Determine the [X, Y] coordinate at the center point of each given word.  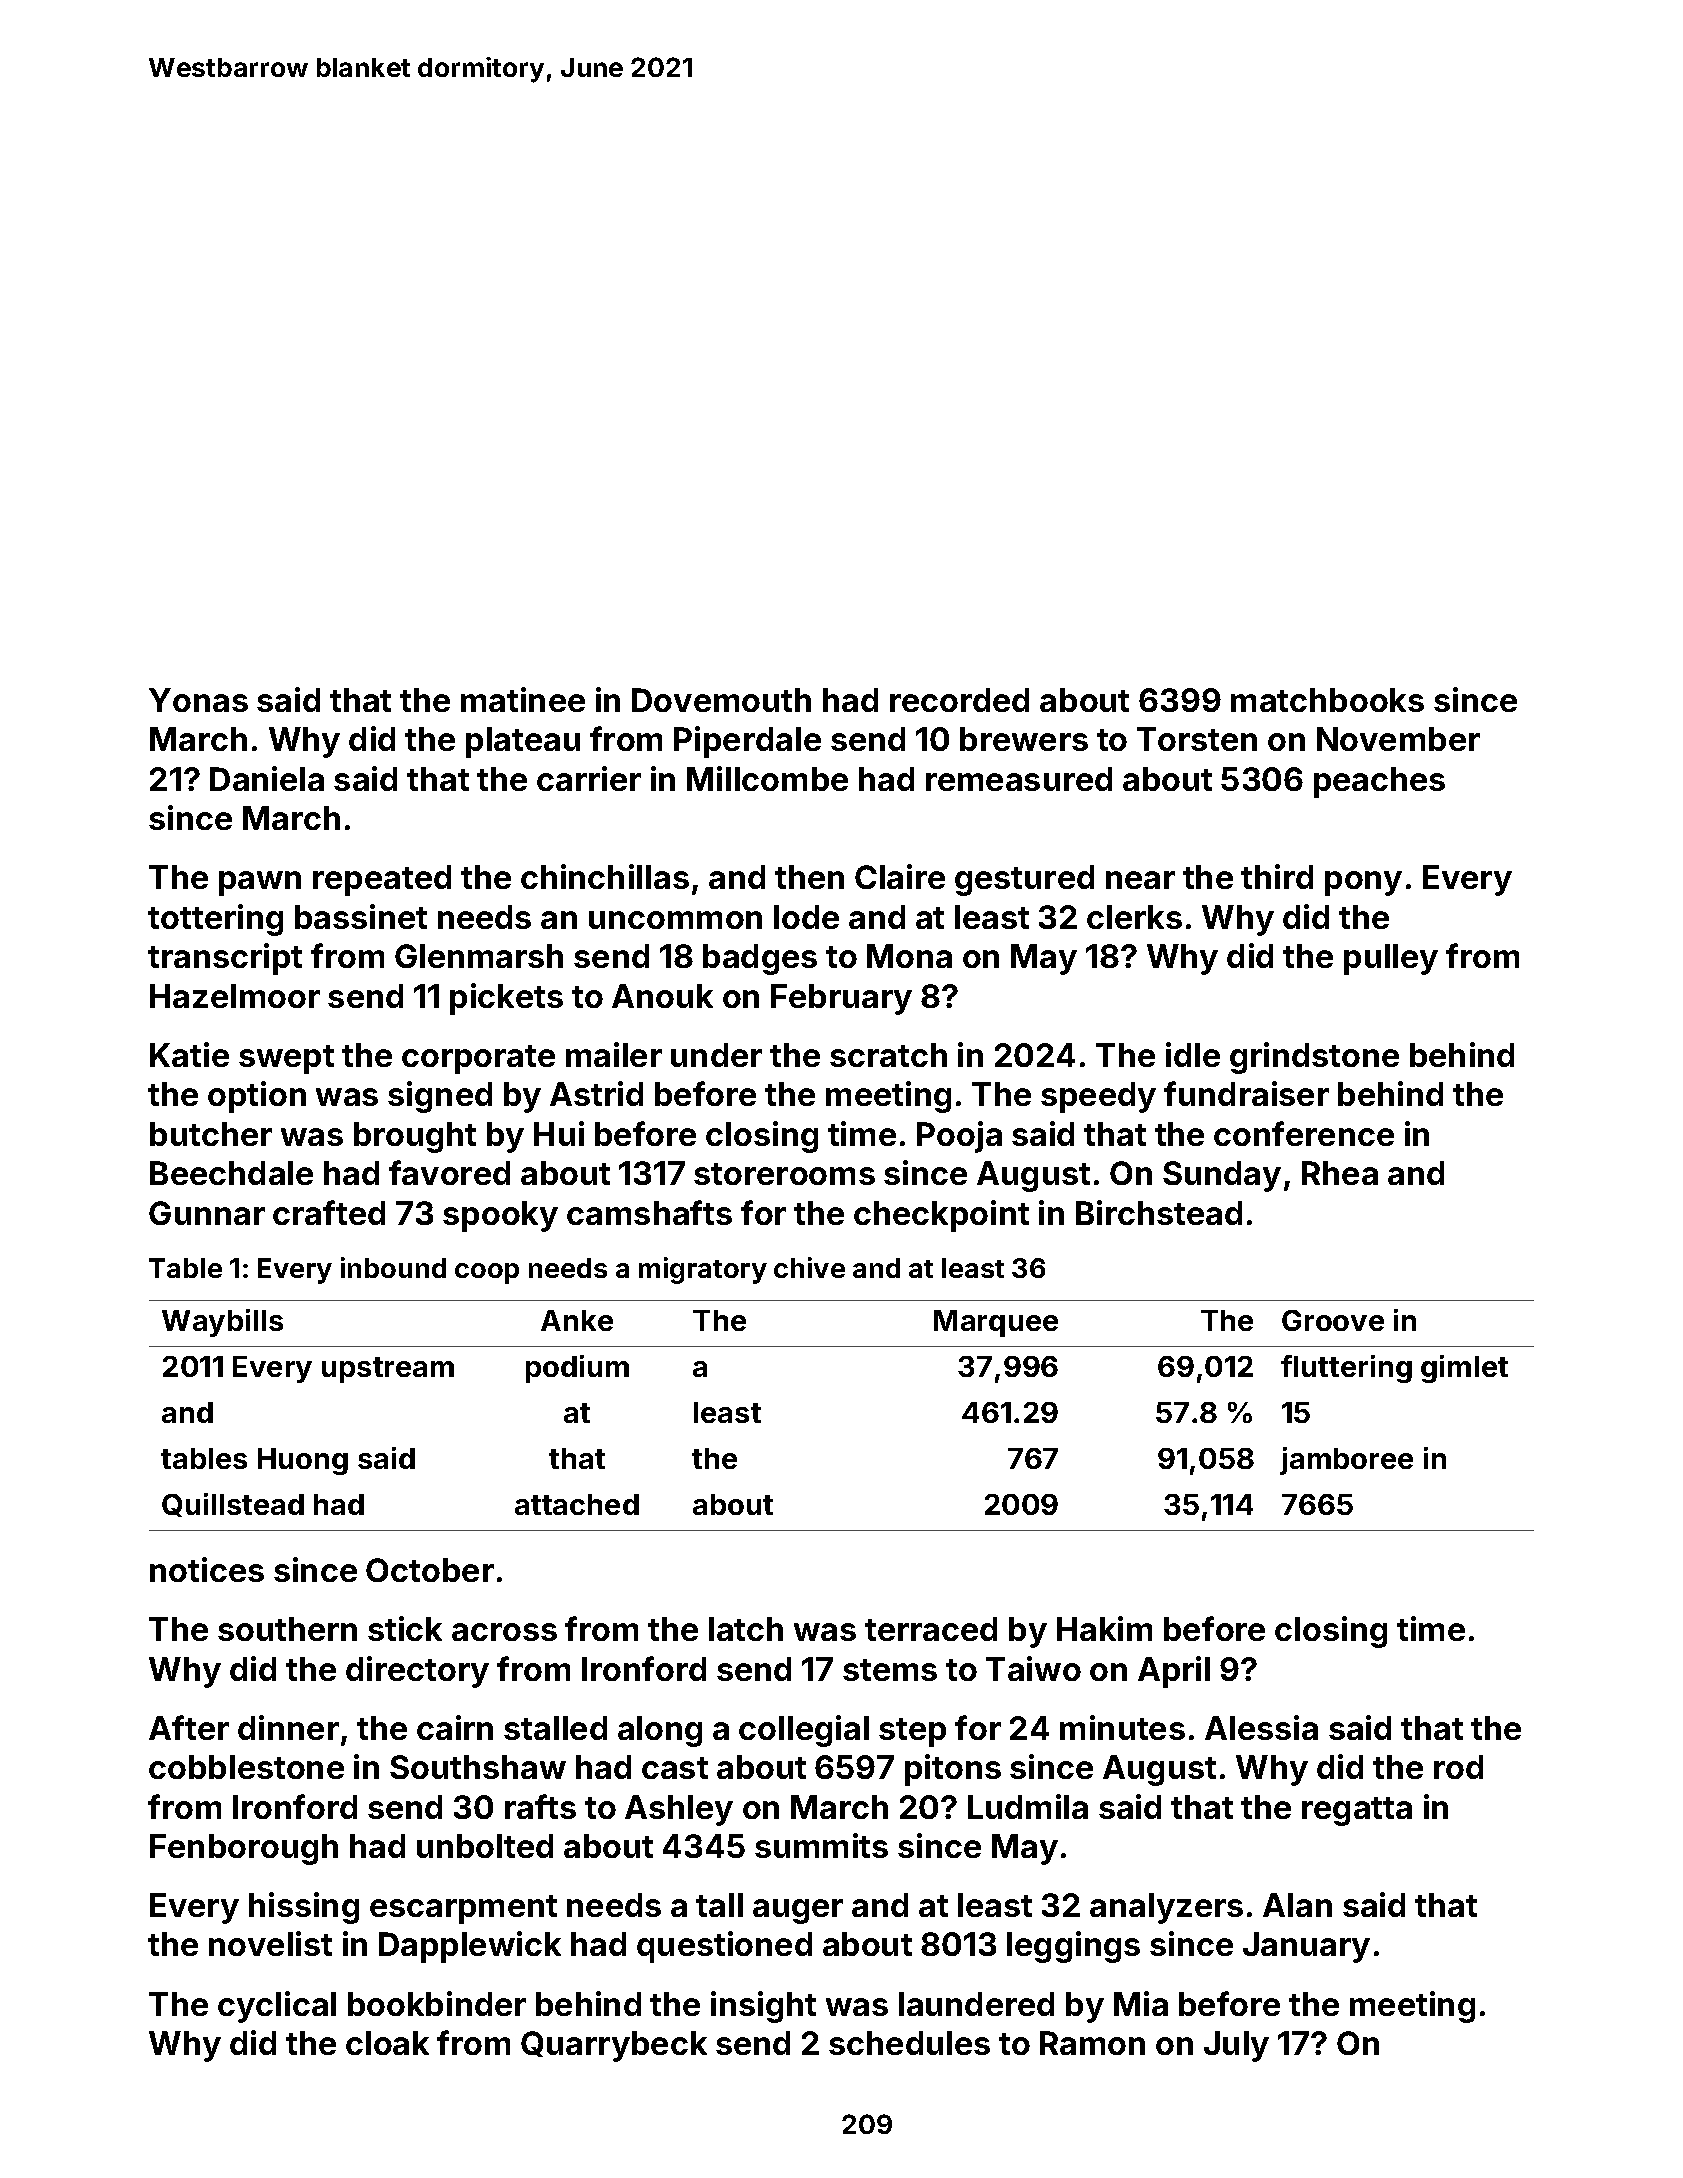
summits [821, 1845]
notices [207, 1569]
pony [1363, 883]
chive [809, 1267]
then [809, 877]
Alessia [1261, 1727]
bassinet [361, 916]
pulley [1391, 959]
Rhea [1340, 1173]
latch [746, 1629]
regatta [1357, 1811]
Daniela [267, 778]
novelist [270, 1943]
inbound [393, 1267]
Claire [900, 876]
